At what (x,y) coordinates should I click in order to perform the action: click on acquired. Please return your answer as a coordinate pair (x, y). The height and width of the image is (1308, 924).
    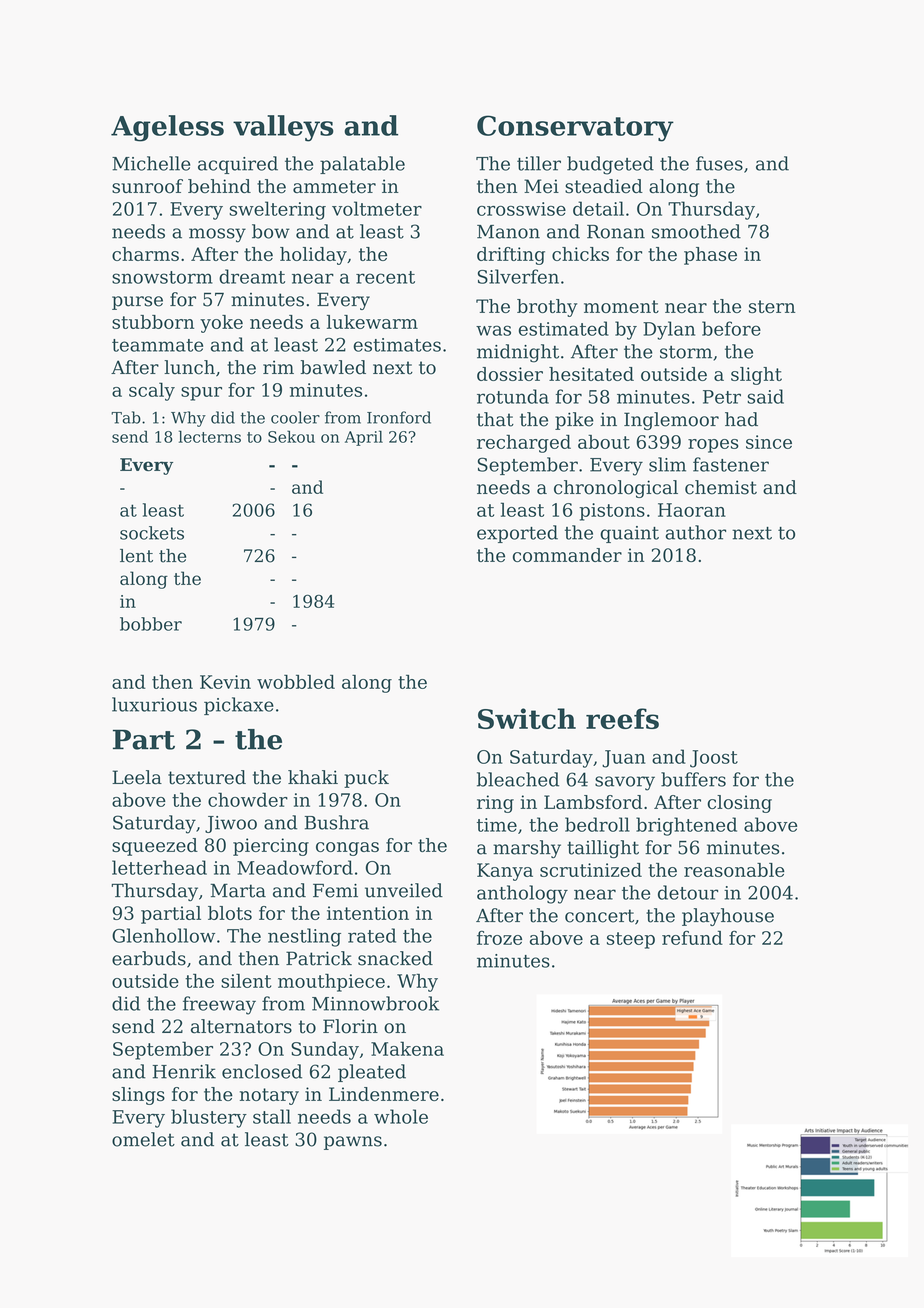
    Looking at the image, I should click on (238, 165).
